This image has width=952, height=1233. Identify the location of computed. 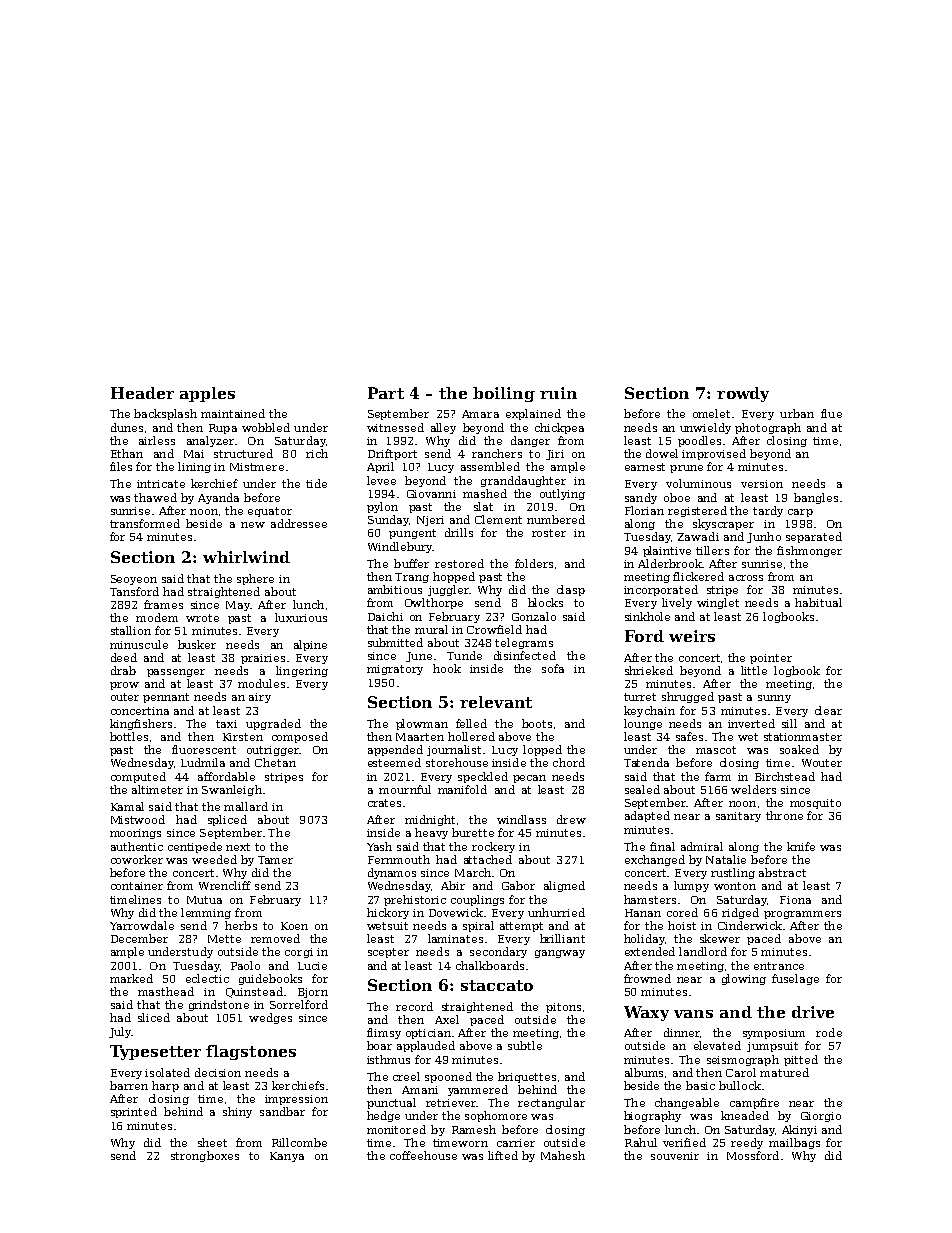
(138, 777).
